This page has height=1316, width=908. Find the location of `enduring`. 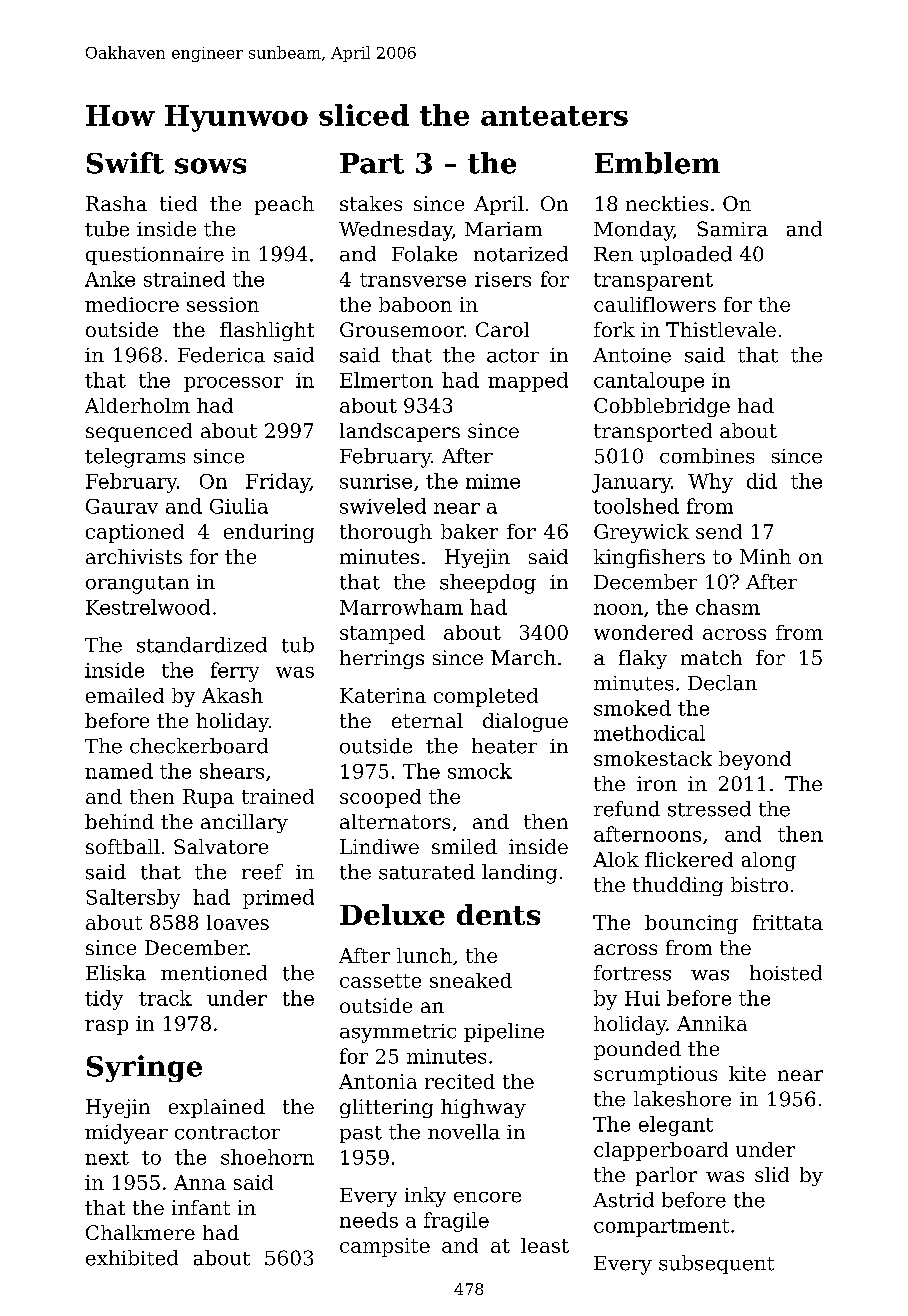

enduring is located at coordinates (269, 533).
